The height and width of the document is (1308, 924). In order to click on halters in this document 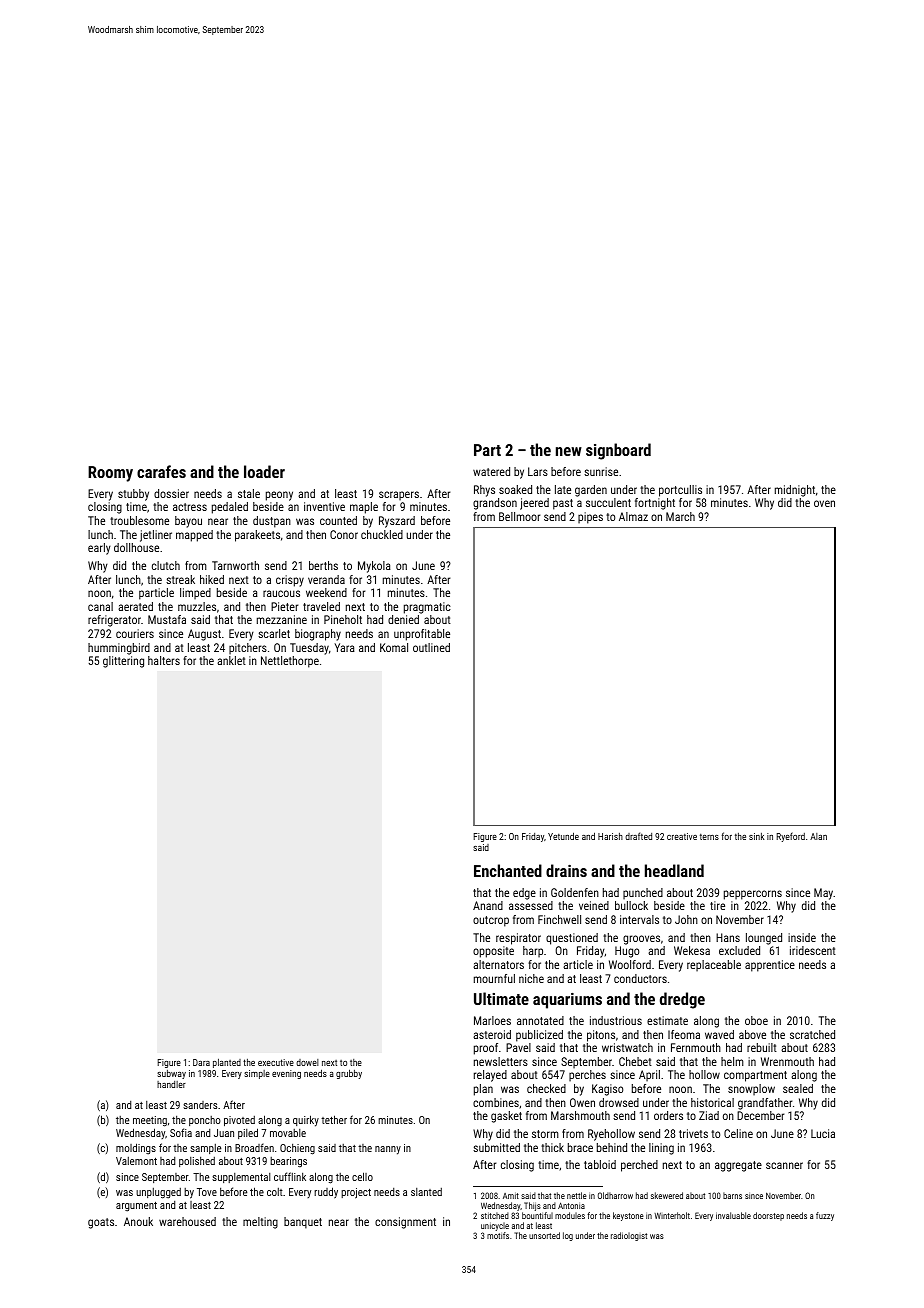, I will do `click(164, 660)`.
